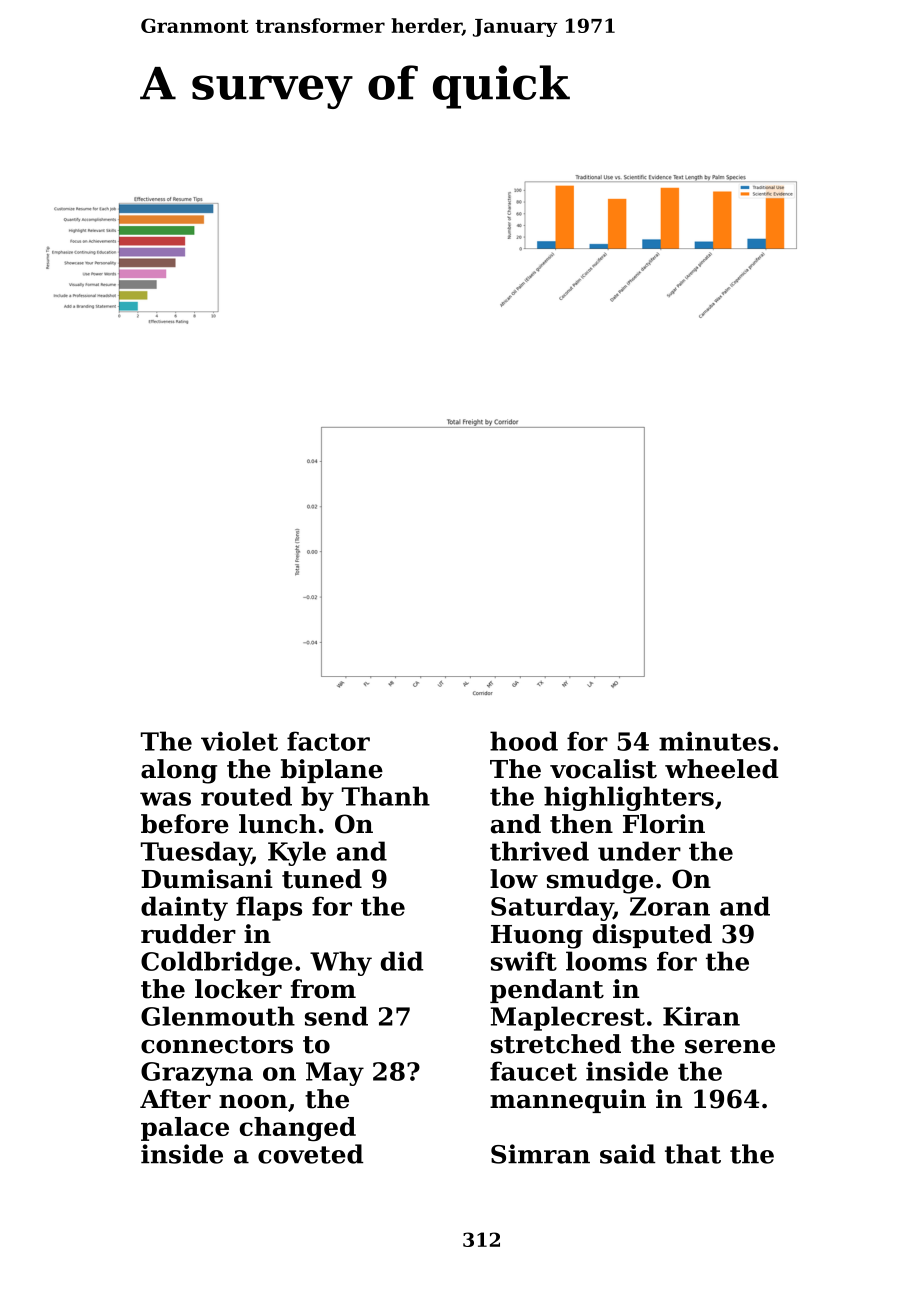 The image size is (924, 1311). I want to click on palace, so click(185, 1129).
